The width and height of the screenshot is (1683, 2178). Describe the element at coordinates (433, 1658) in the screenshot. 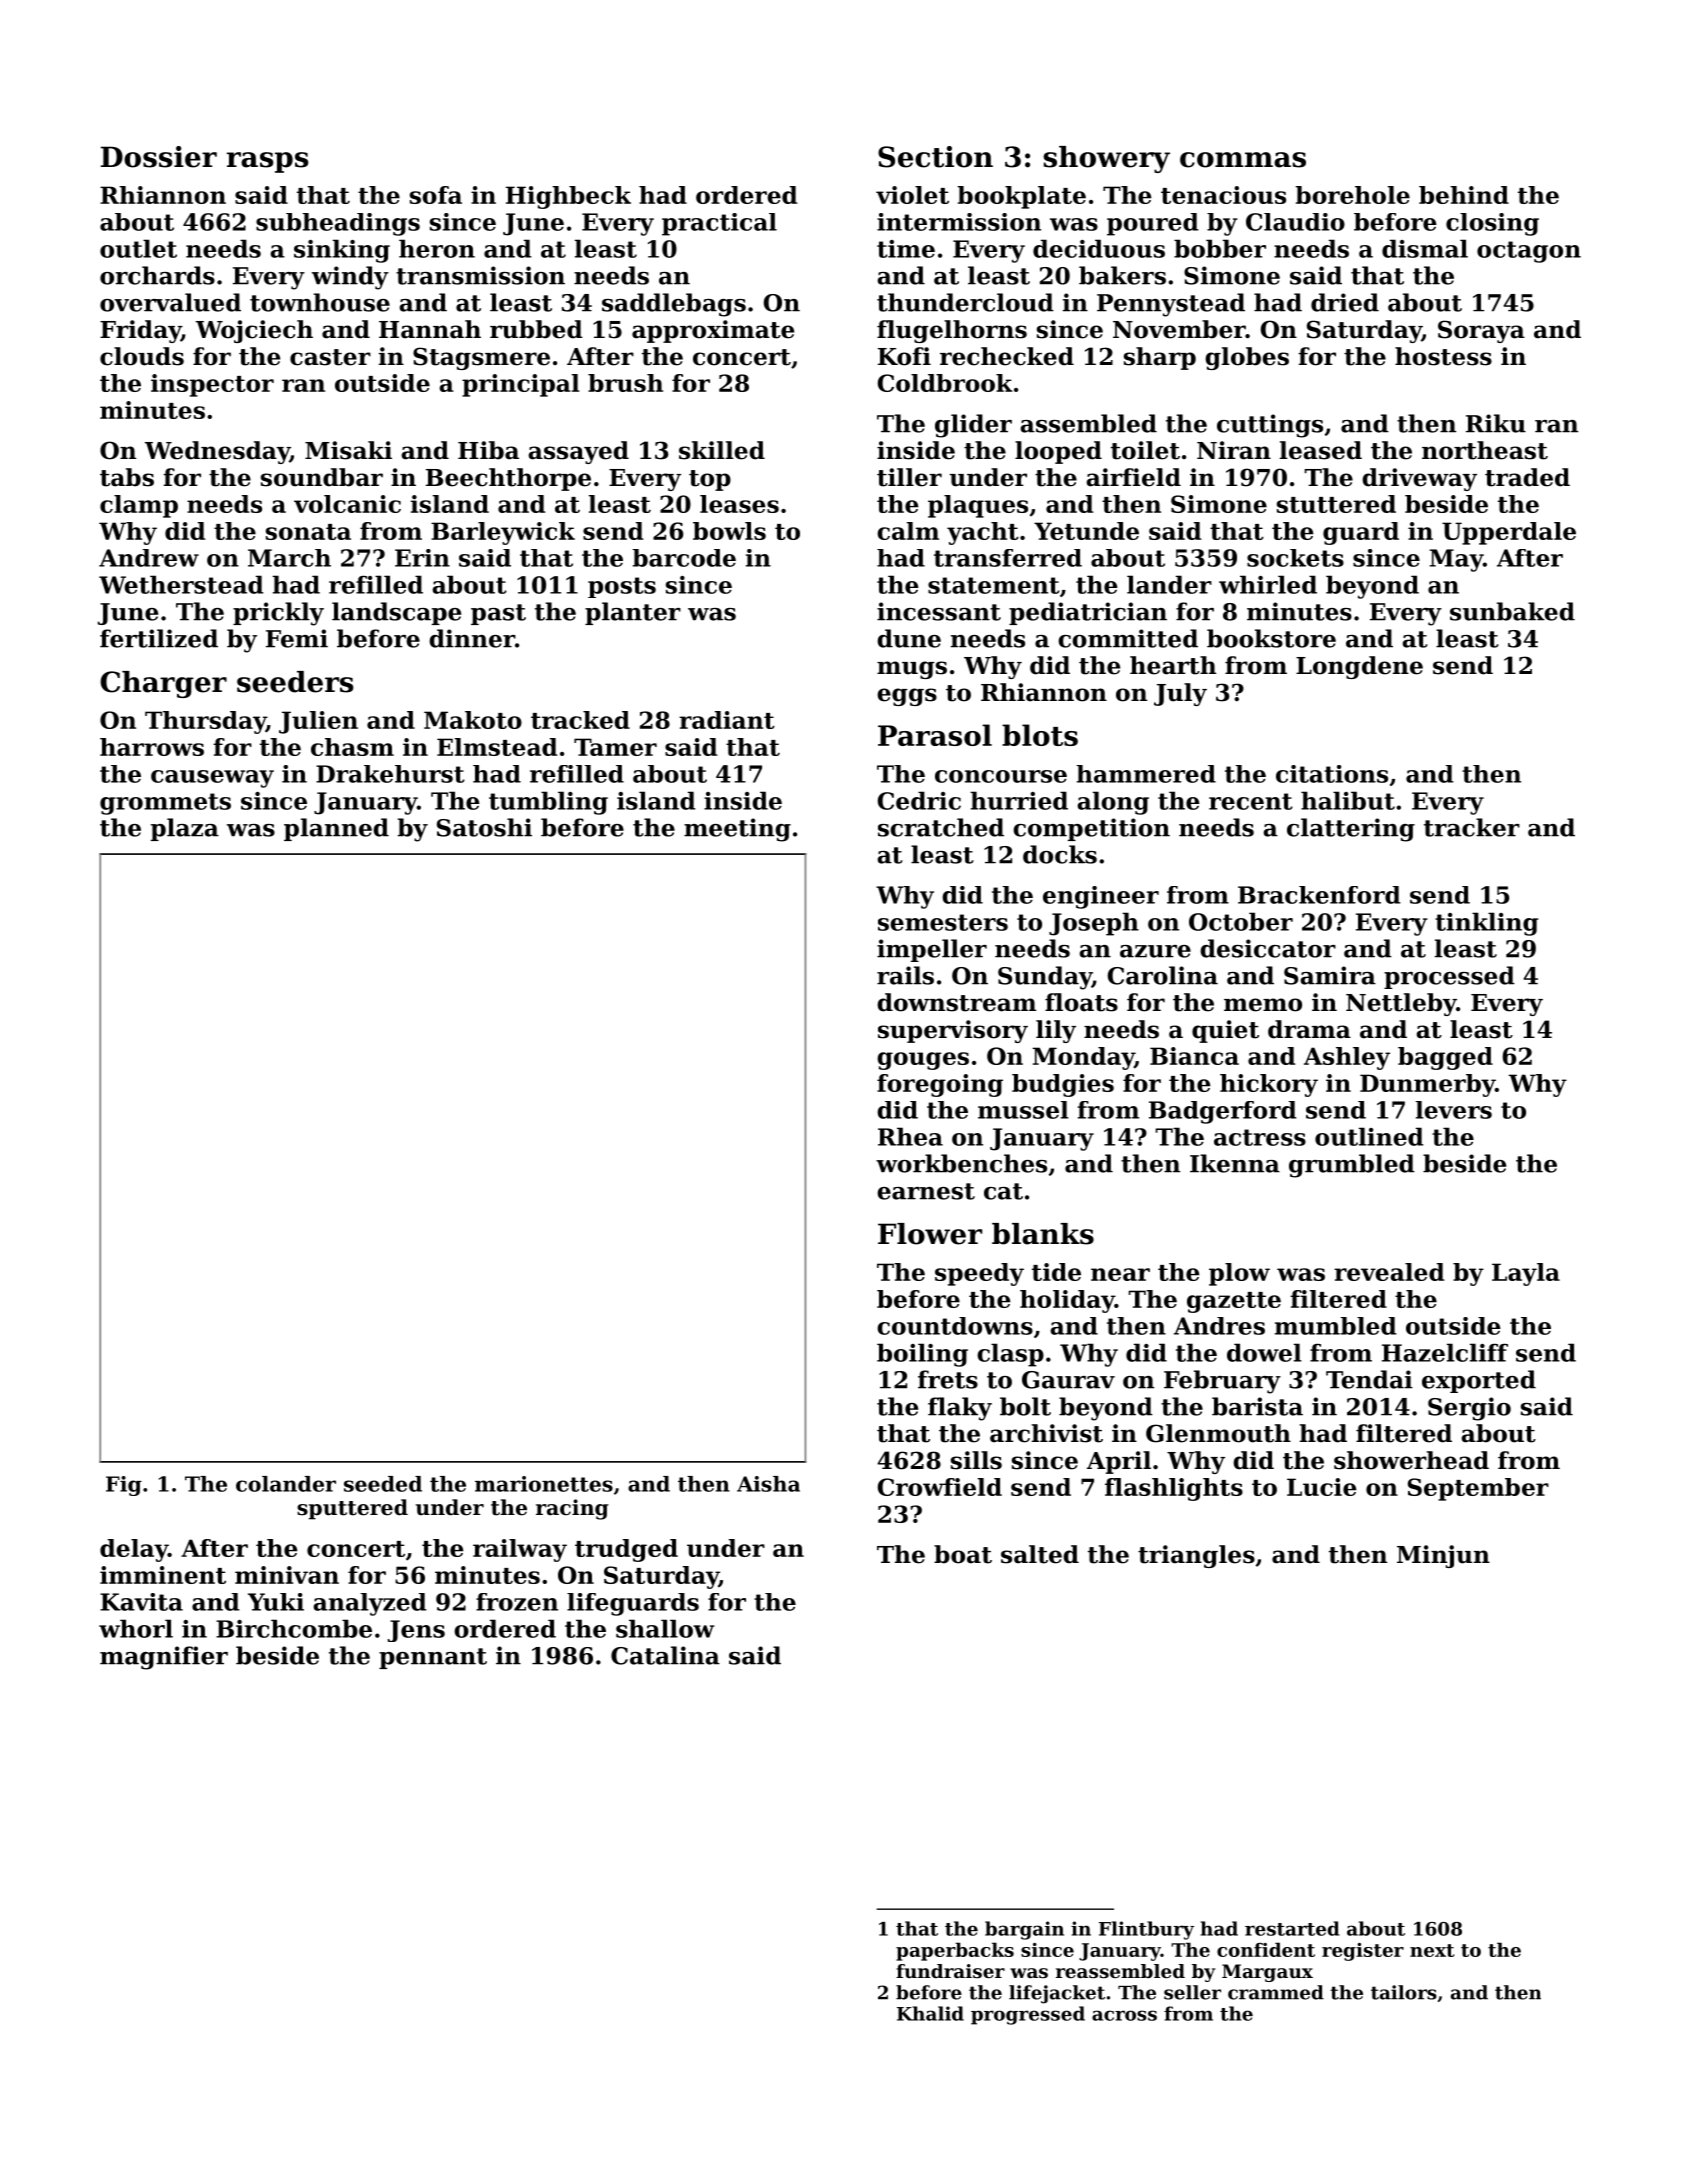

I see `pennant` at that location.
